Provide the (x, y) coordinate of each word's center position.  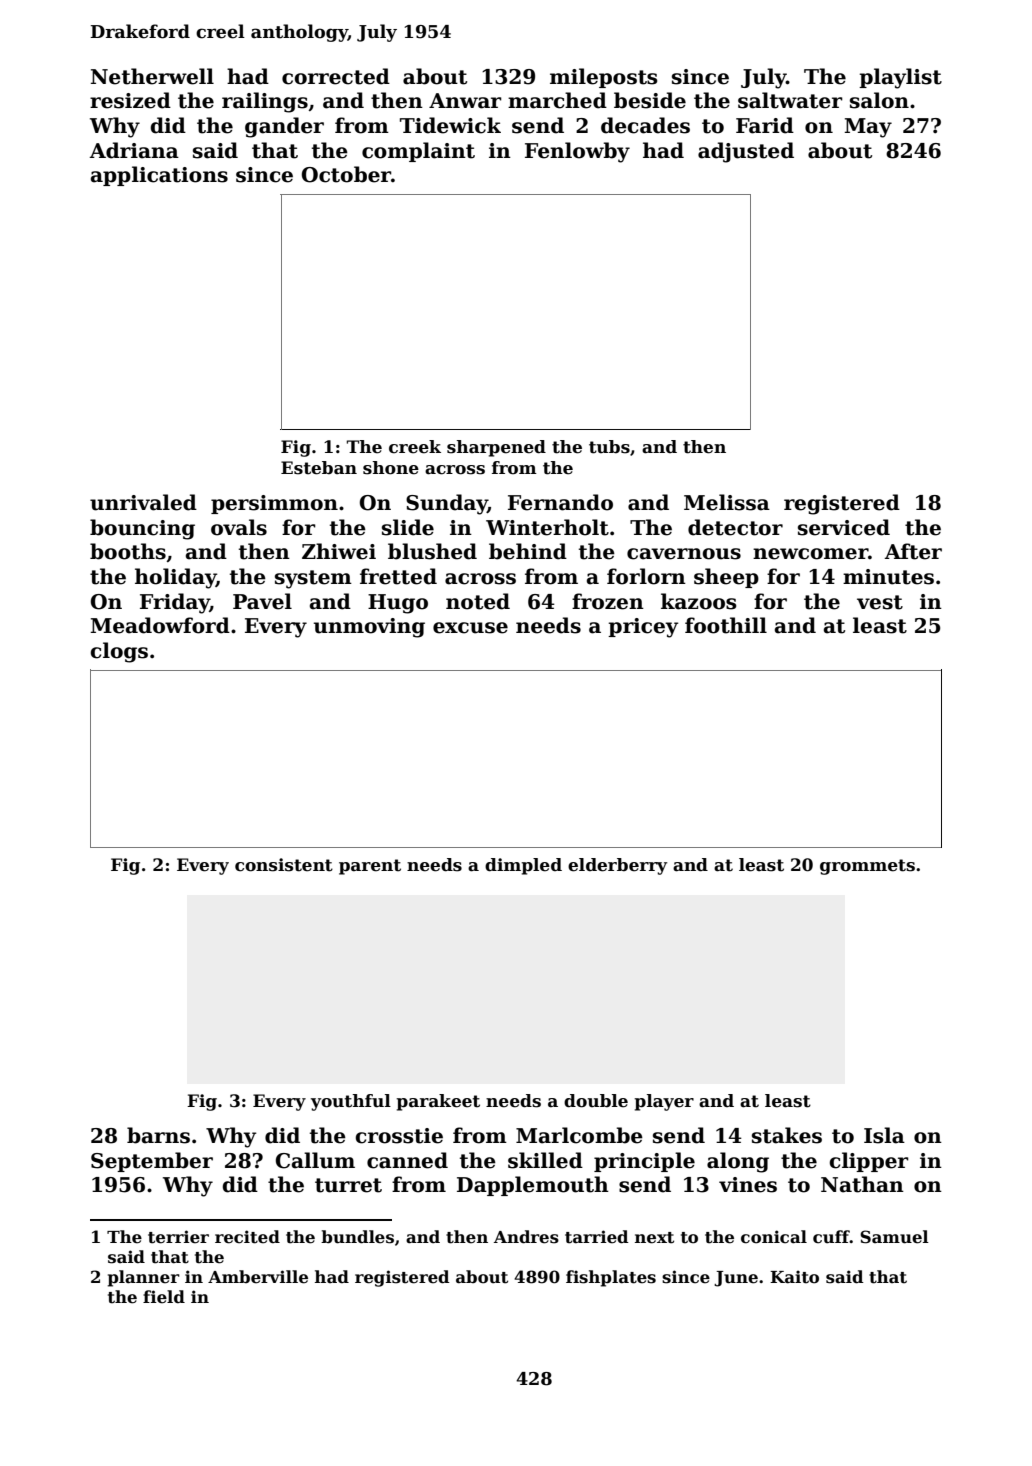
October (346, 174)
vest (880, 602)
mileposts (603, 78)
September (152, 1162)
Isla (884, 1135)
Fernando (560, 502)
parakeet (438, 1102)
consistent (284, 865)
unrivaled (143, 502)
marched (557, 100)
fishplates (611, 1278)
